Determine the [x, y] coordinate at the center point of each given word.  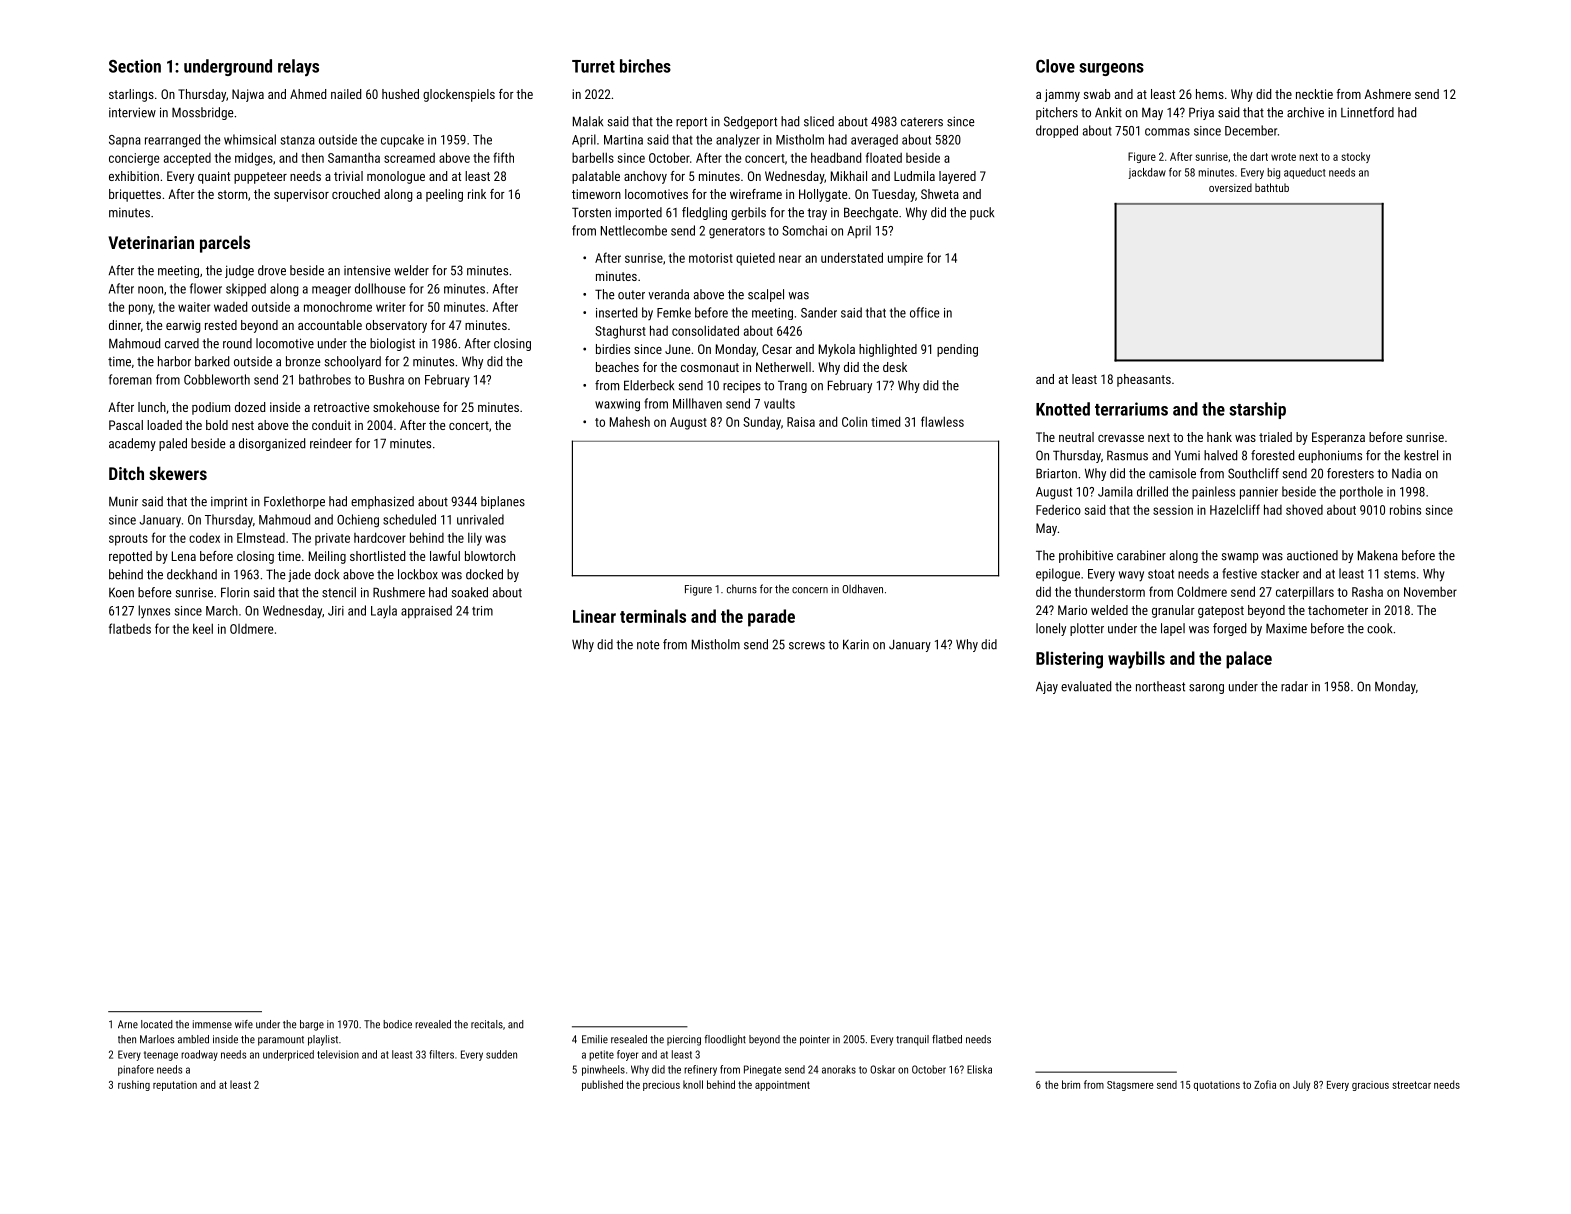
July [1301, 1085]
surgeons [1111, 69]
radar [1294, 686]
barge [312, 1025]
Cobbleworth [217, 379]
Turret [593, 66]
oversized [1230, 187]
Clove [1055, 66]
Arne [128, 1024]
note [648, 645]
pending [957, 350]
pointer [815, 1040]
